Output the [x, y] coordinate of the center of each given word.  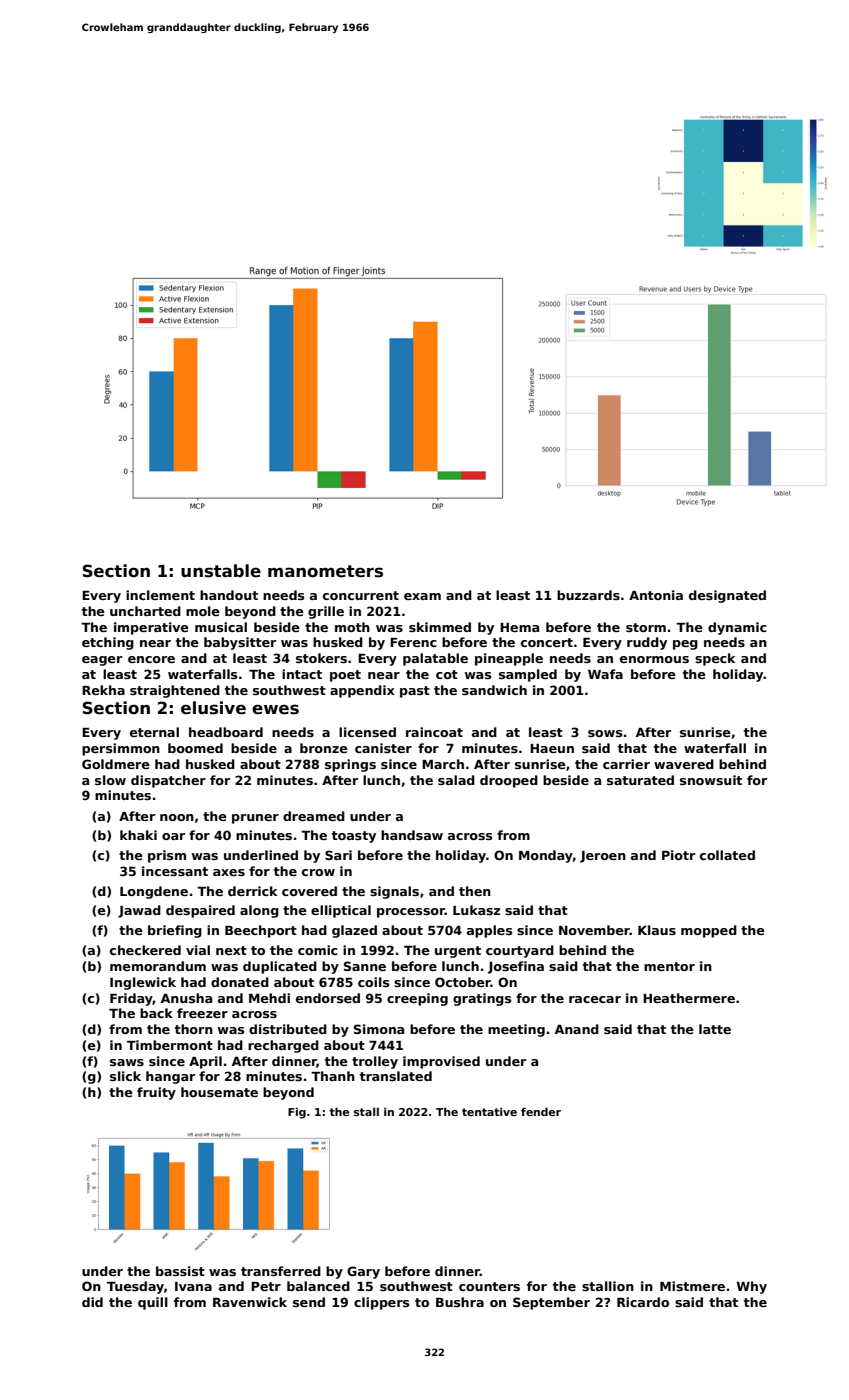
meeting [516, 1030]
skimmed [440, 627]
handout [229, 595]
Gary [363, 1272]
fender [541, 1111]
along [259, 911]
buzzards [588, 595]
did [92, 1302]
